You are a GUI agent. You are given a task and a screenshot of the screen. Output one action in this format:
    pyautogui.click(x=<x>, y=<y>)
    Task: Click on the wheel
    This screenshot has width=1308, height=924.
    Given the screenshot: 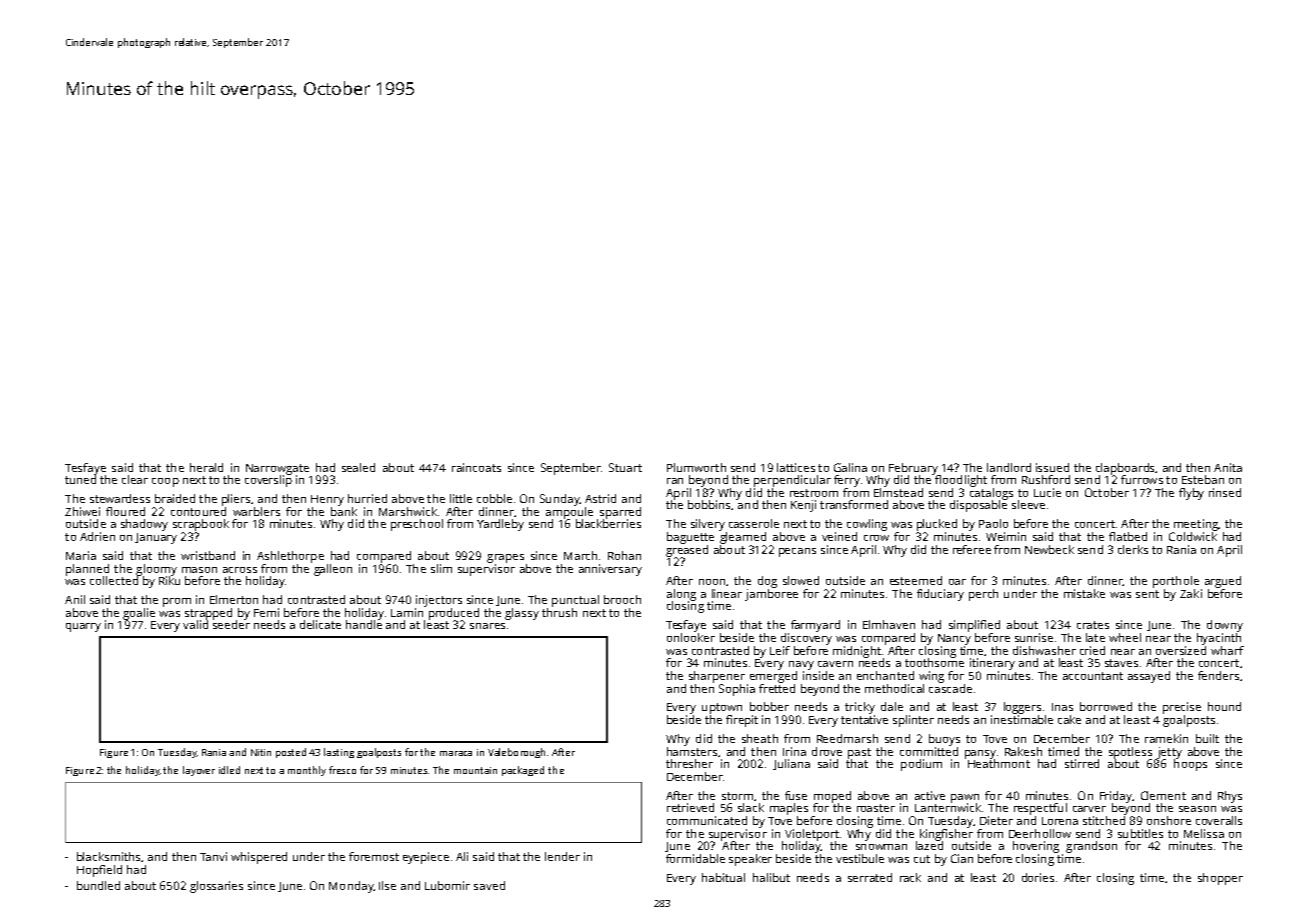 What is the action you would take?
    pyautogui.click(x=1125, y=637)
